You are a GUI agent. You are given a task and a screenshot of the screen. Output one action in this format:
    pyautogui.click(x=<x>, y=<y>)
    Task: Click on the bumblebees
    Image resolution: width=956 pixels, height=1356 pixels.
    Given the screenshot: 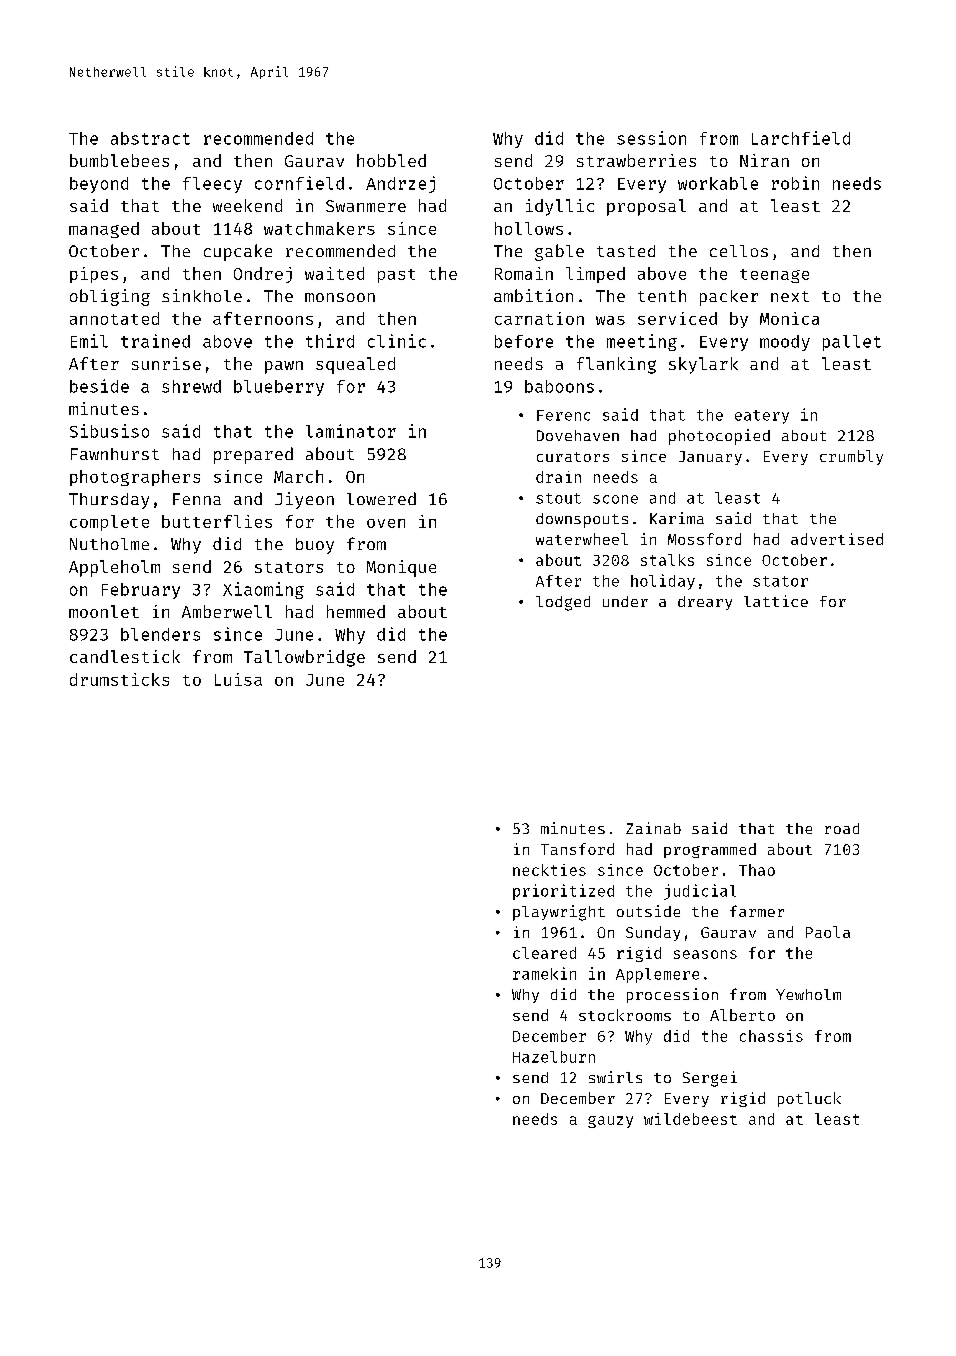 What is the action you would take?
    pyautogui.click(x=119, y=160)
